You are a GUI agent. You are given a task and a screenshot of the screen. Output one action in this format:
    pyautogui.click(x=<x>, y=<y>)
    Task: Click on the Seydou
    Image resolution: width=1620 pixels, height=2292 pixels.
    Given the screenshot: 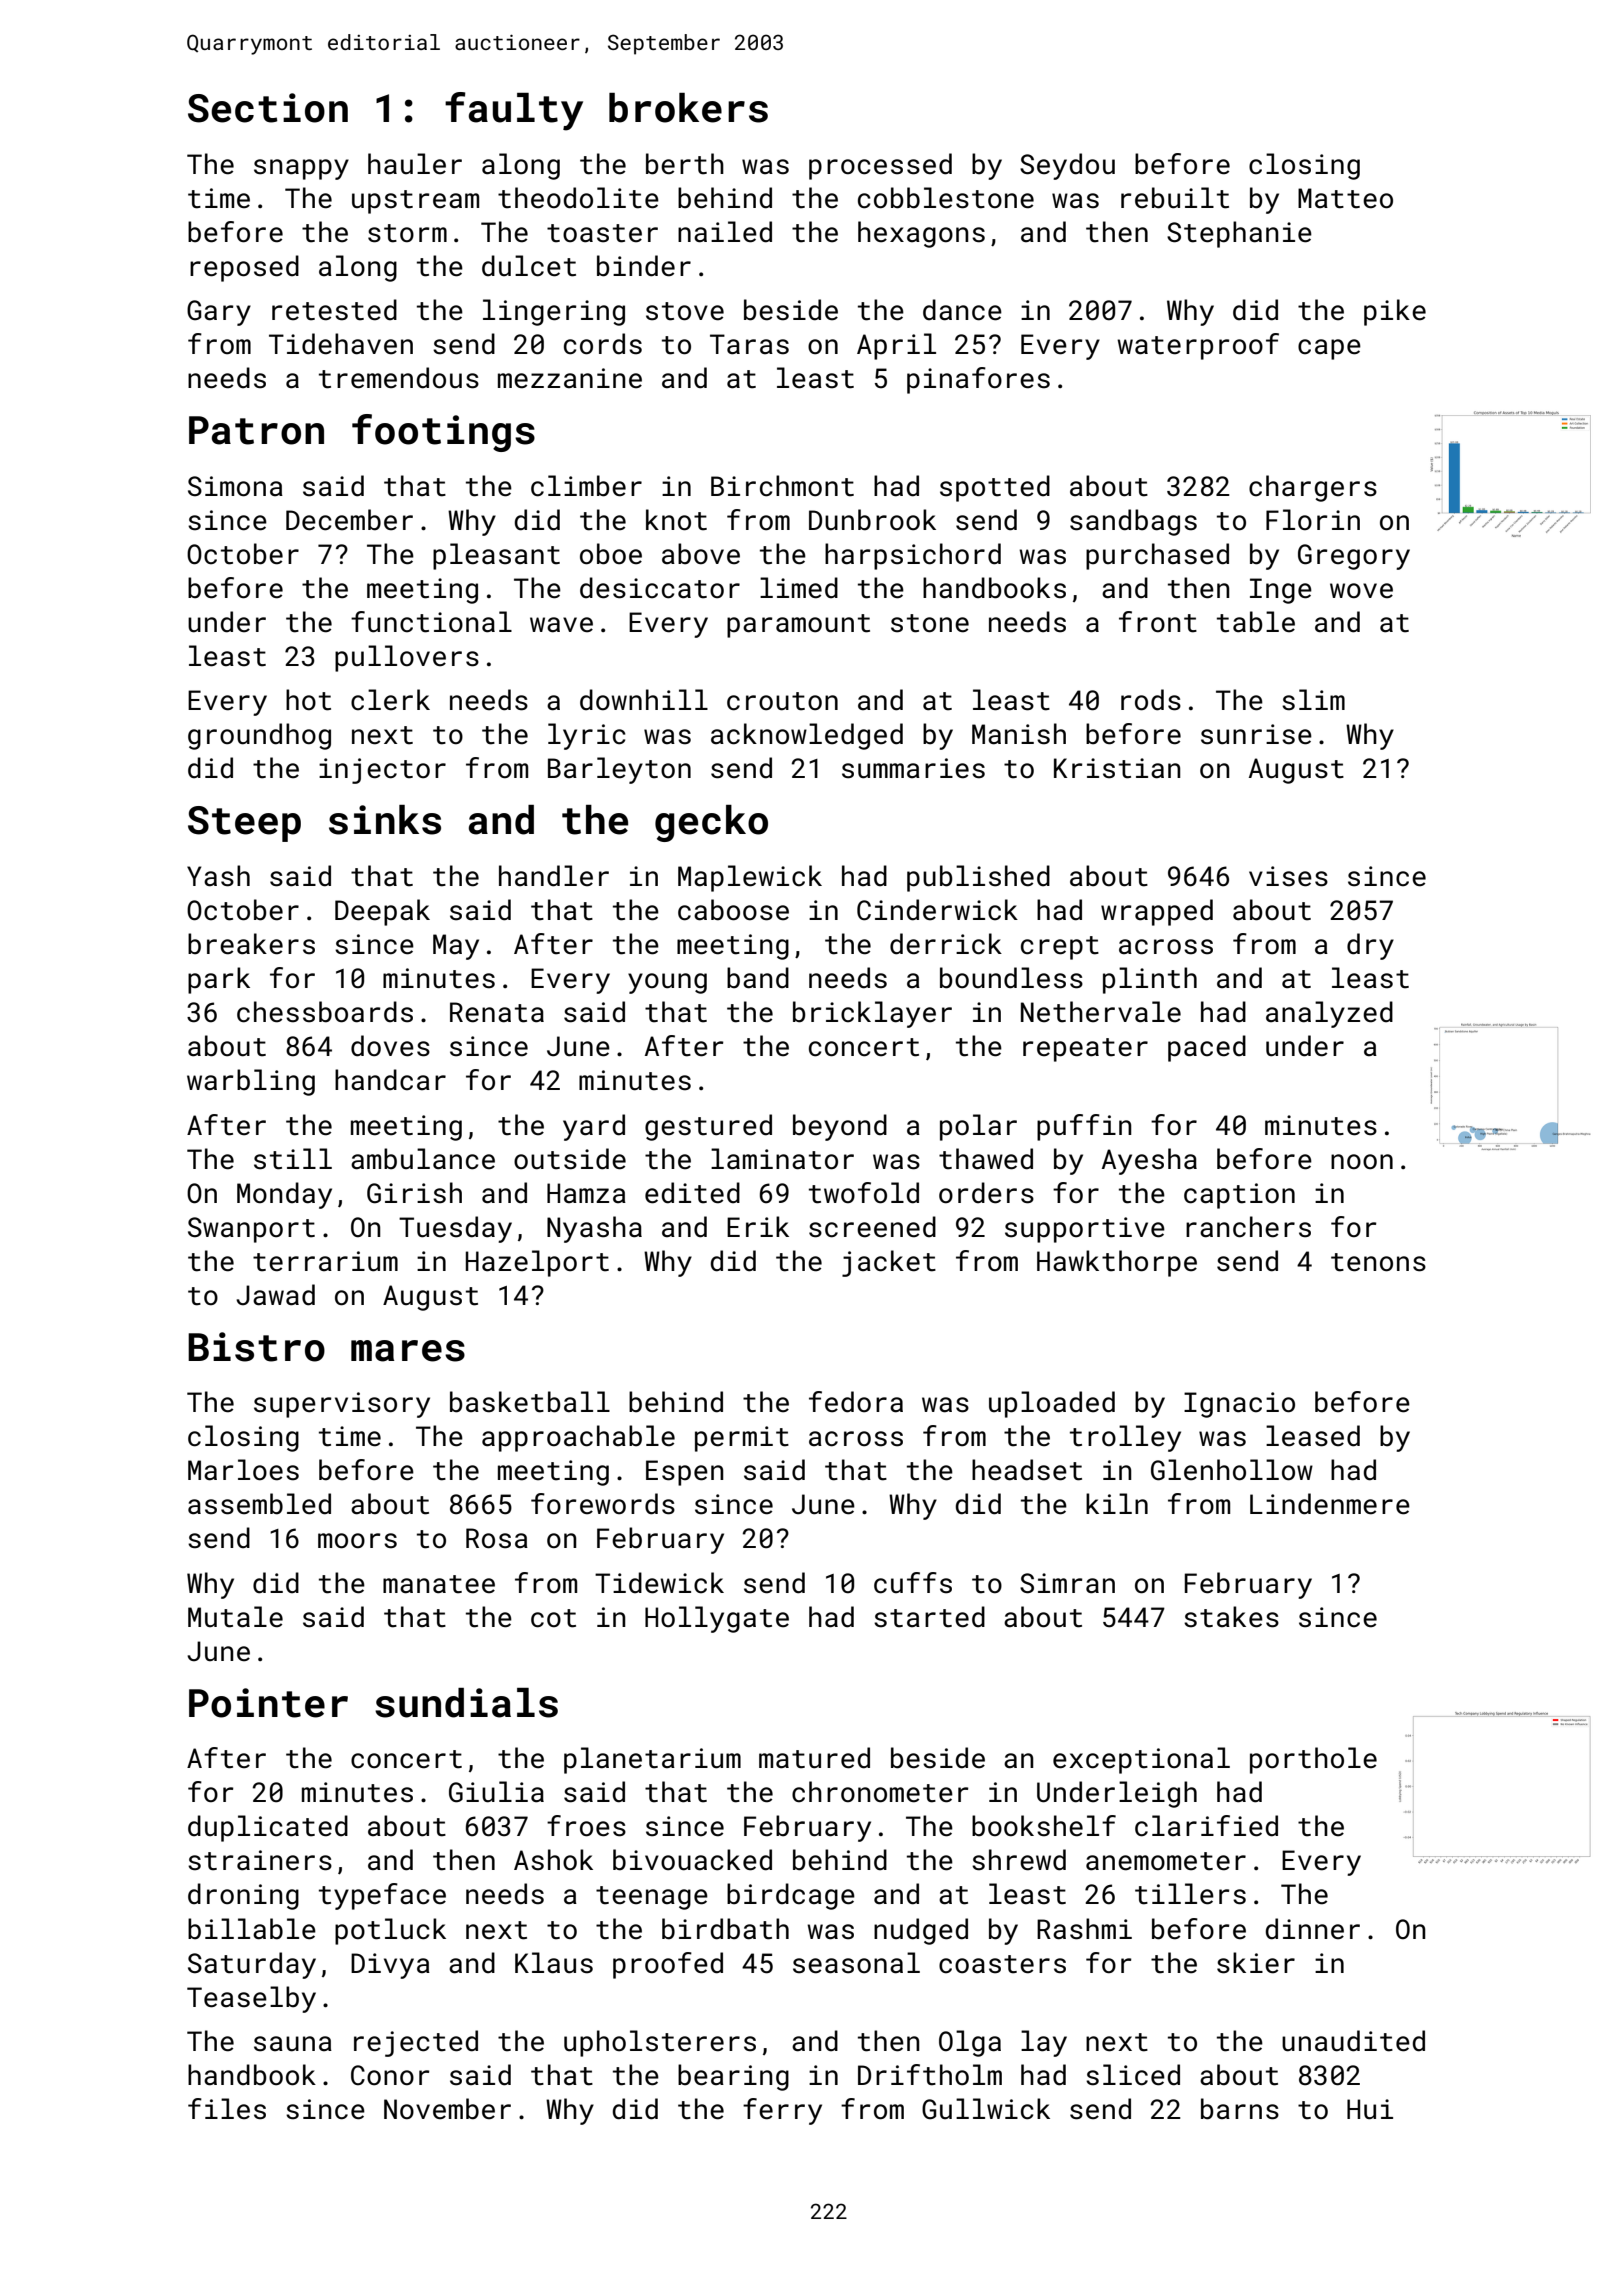 What is the action you would take?
    pyautogui.click(x=1067, y=166)
